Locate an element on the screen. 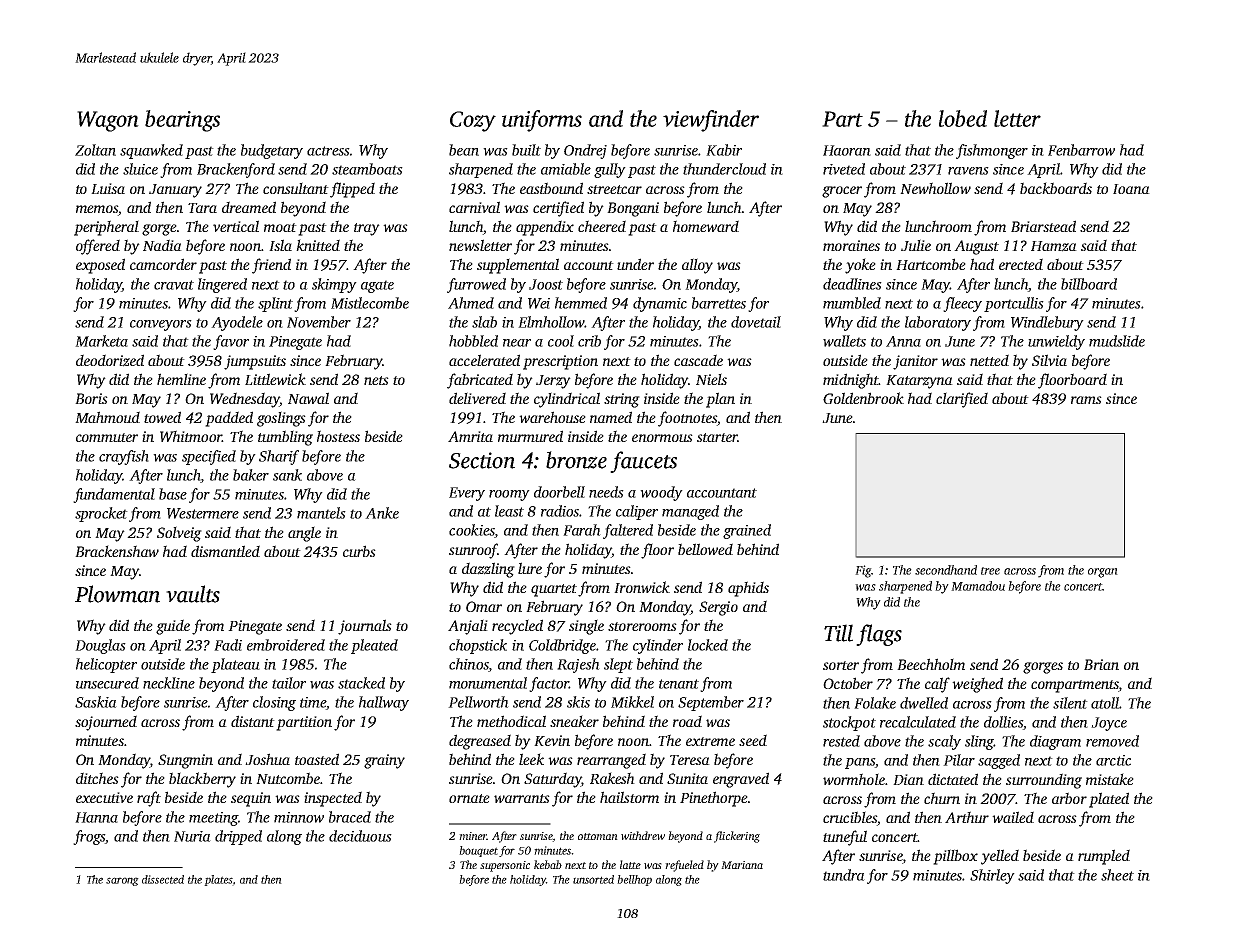  organ is located at coordinates (1103, 573).
